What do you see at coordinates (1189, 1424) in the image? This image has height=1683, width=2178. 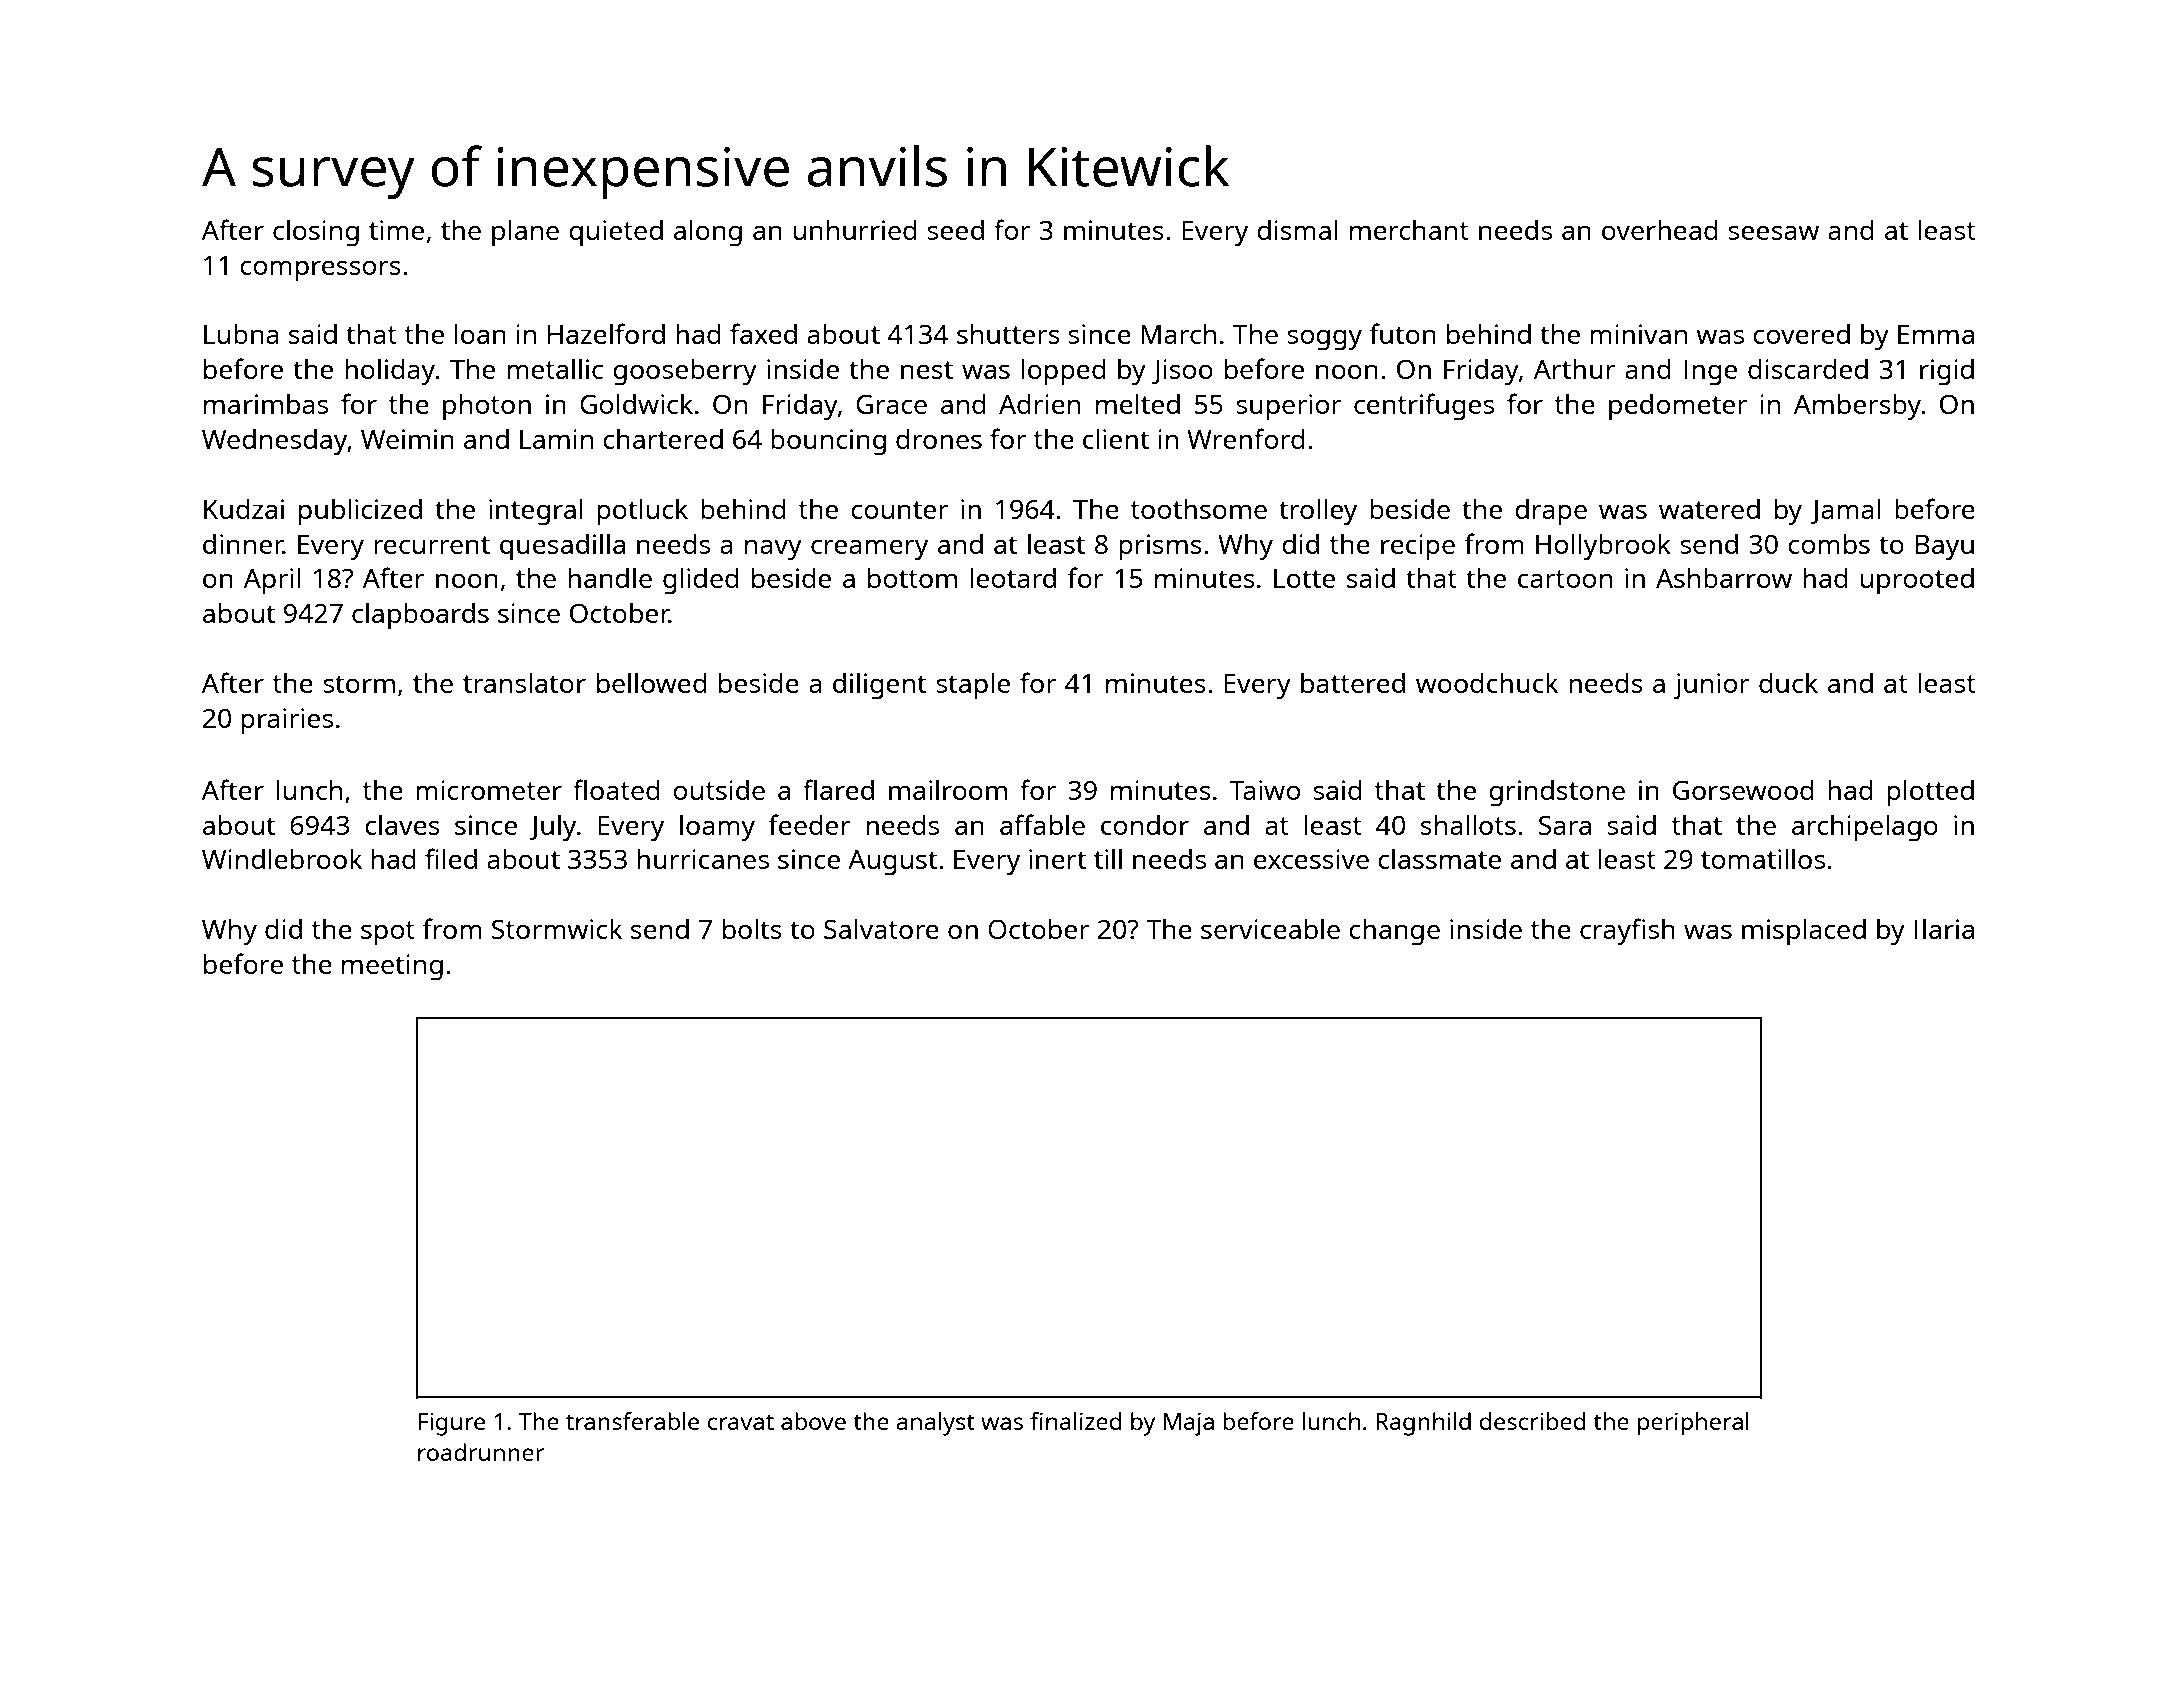 I see `Maja` at bounding box center [1189, 1424].
